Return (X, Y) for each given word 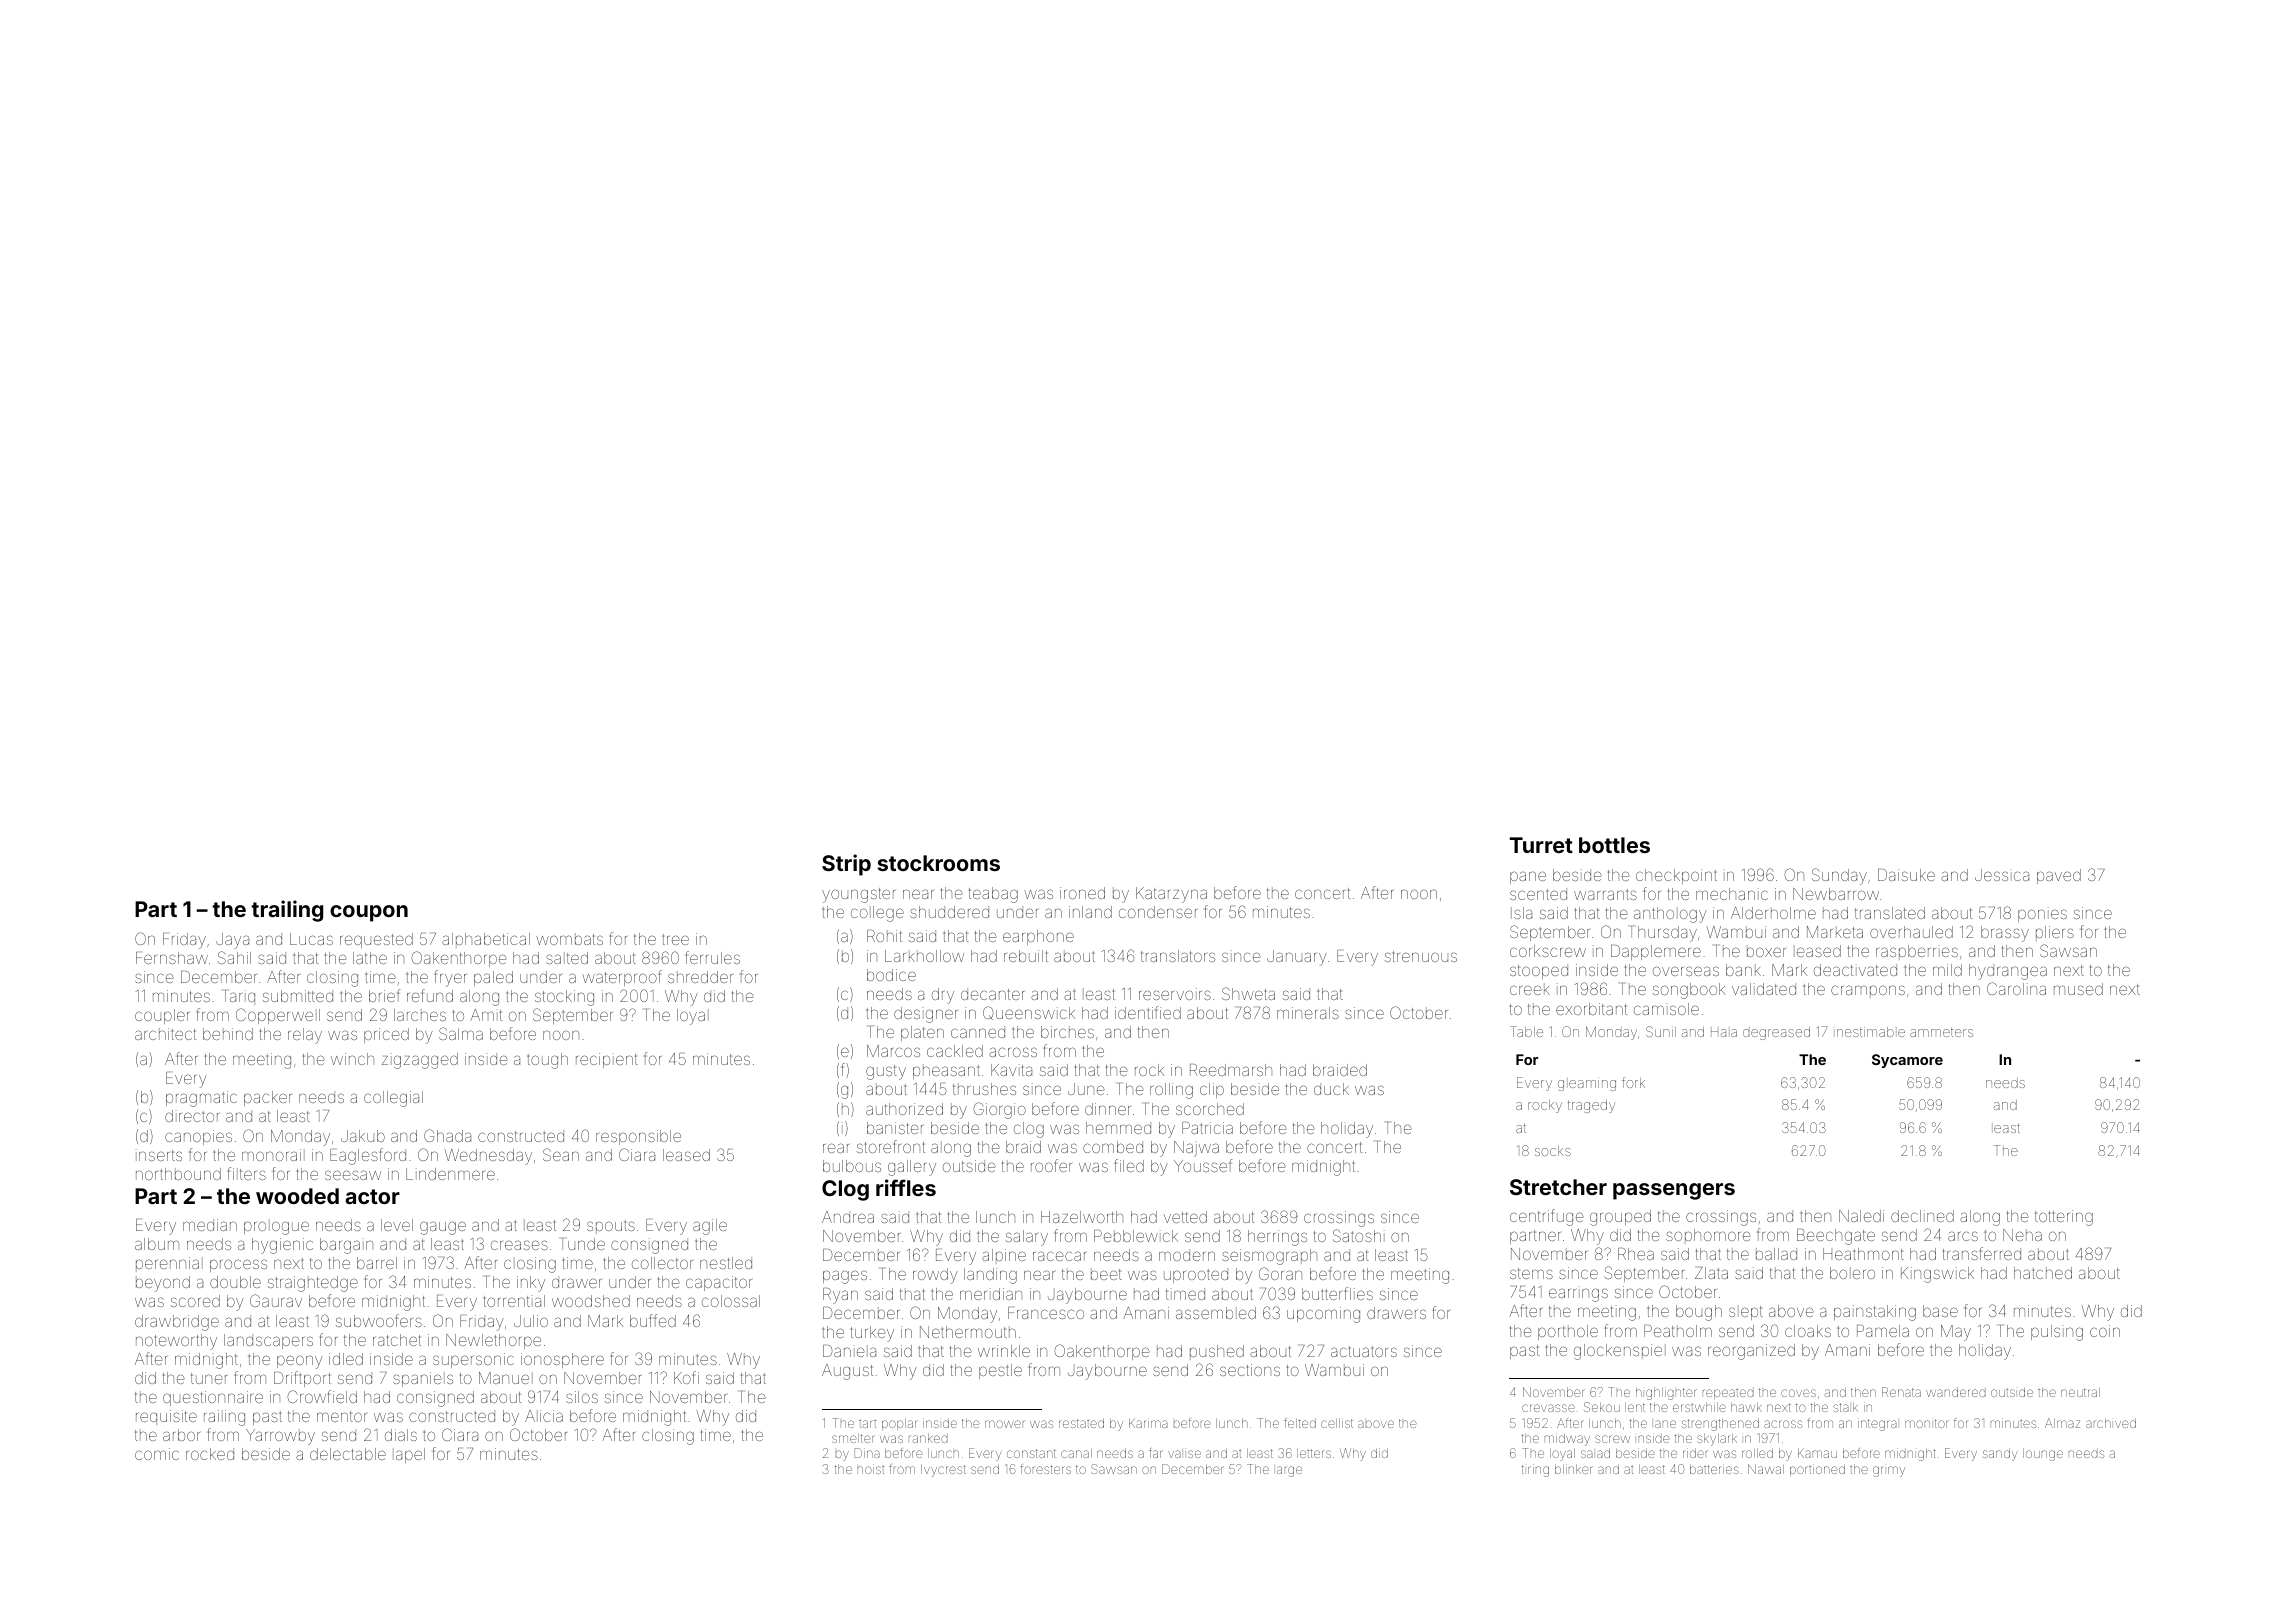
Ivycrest (943, 1471)
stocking (564, 998)
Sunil (1661, 1031)
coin (2105, 1331)
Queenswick (1029, 1013)
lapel (409, 1455)
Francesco (1046, 1313)
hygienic (282, 1246)
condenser (1158, 912)
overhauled (1911, 932)
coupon (369, 913)
